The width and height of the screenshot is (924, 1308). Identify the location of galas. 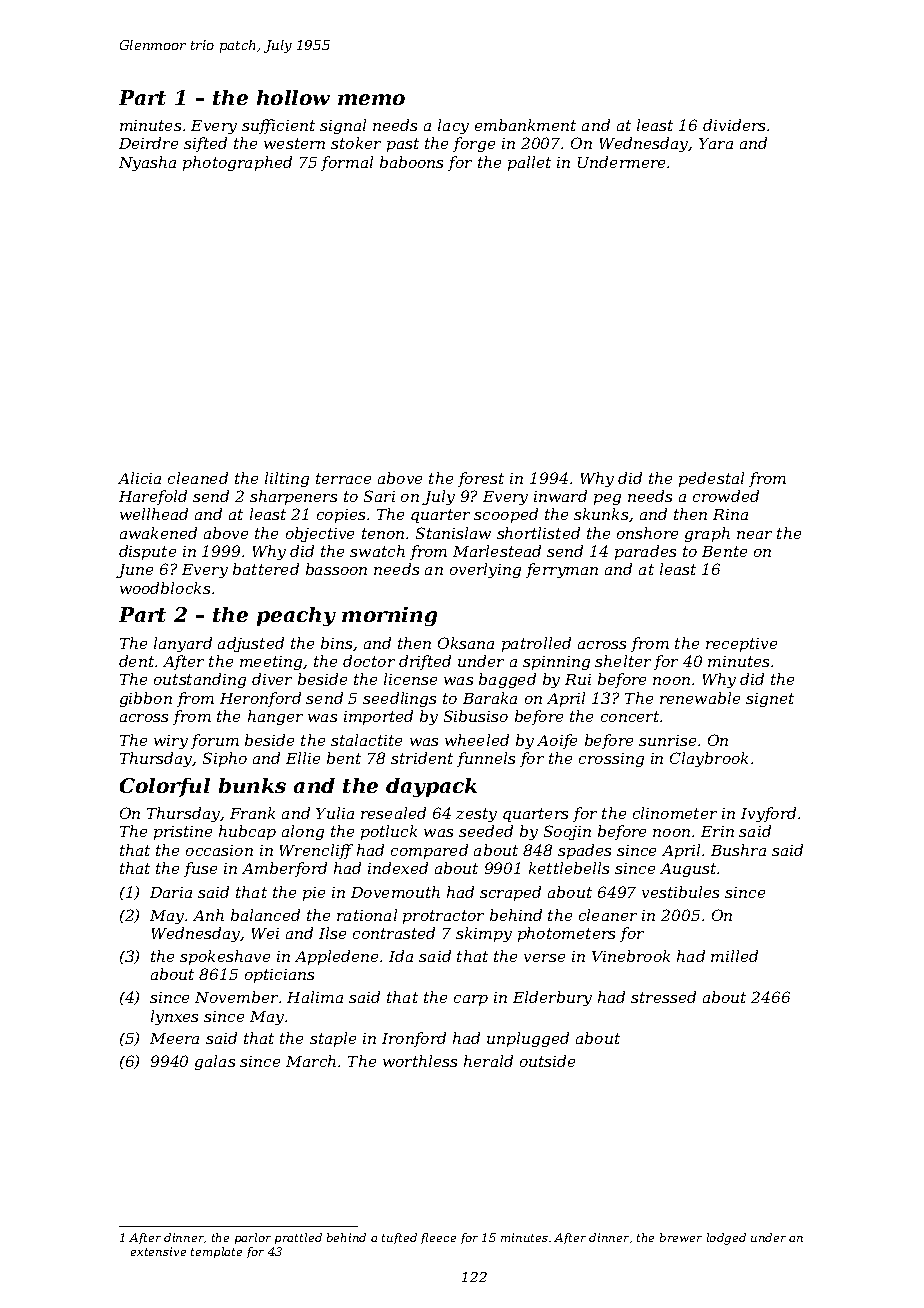
(215, 1062).
